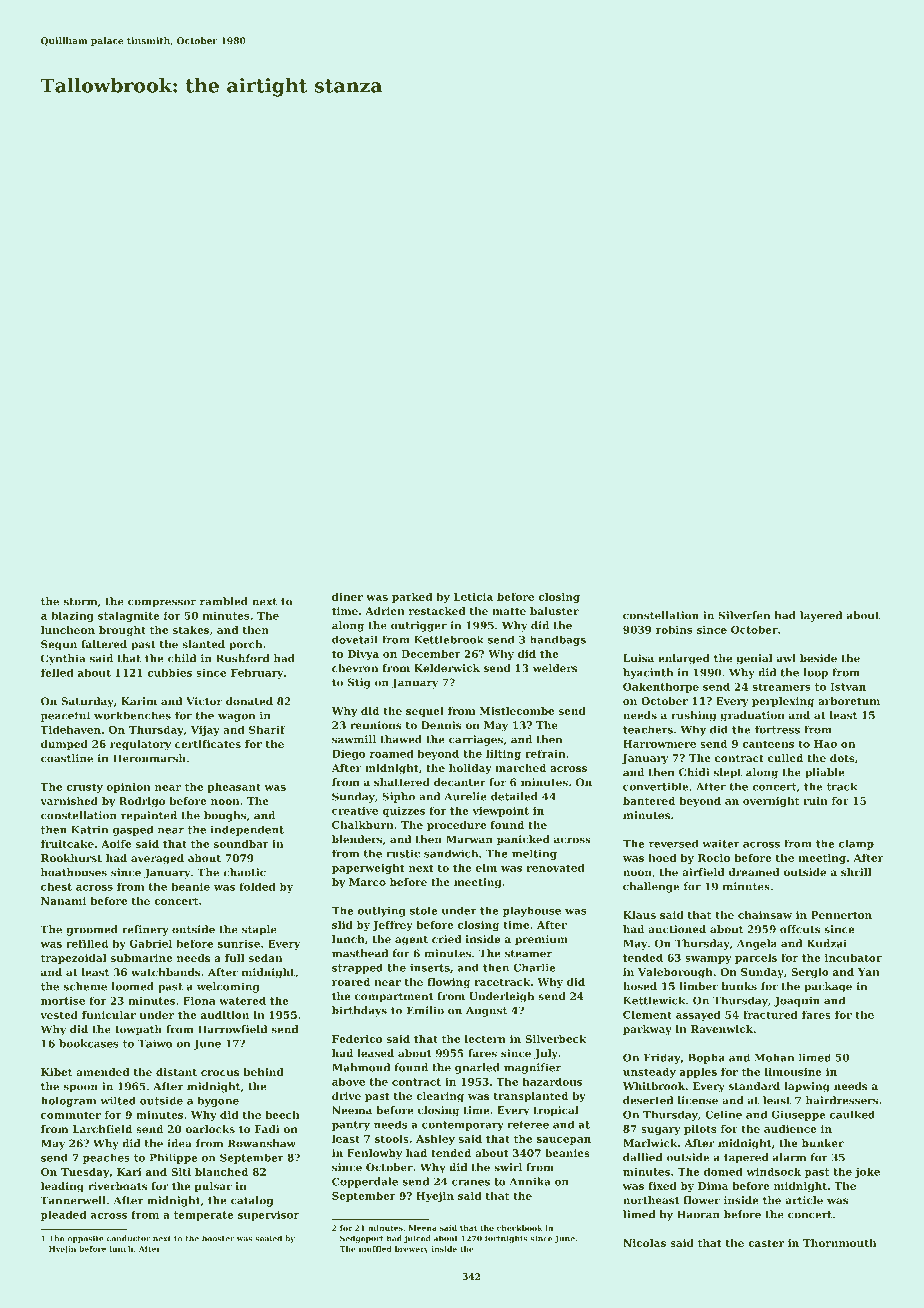  I want to click on genial, so click(754, 659).
